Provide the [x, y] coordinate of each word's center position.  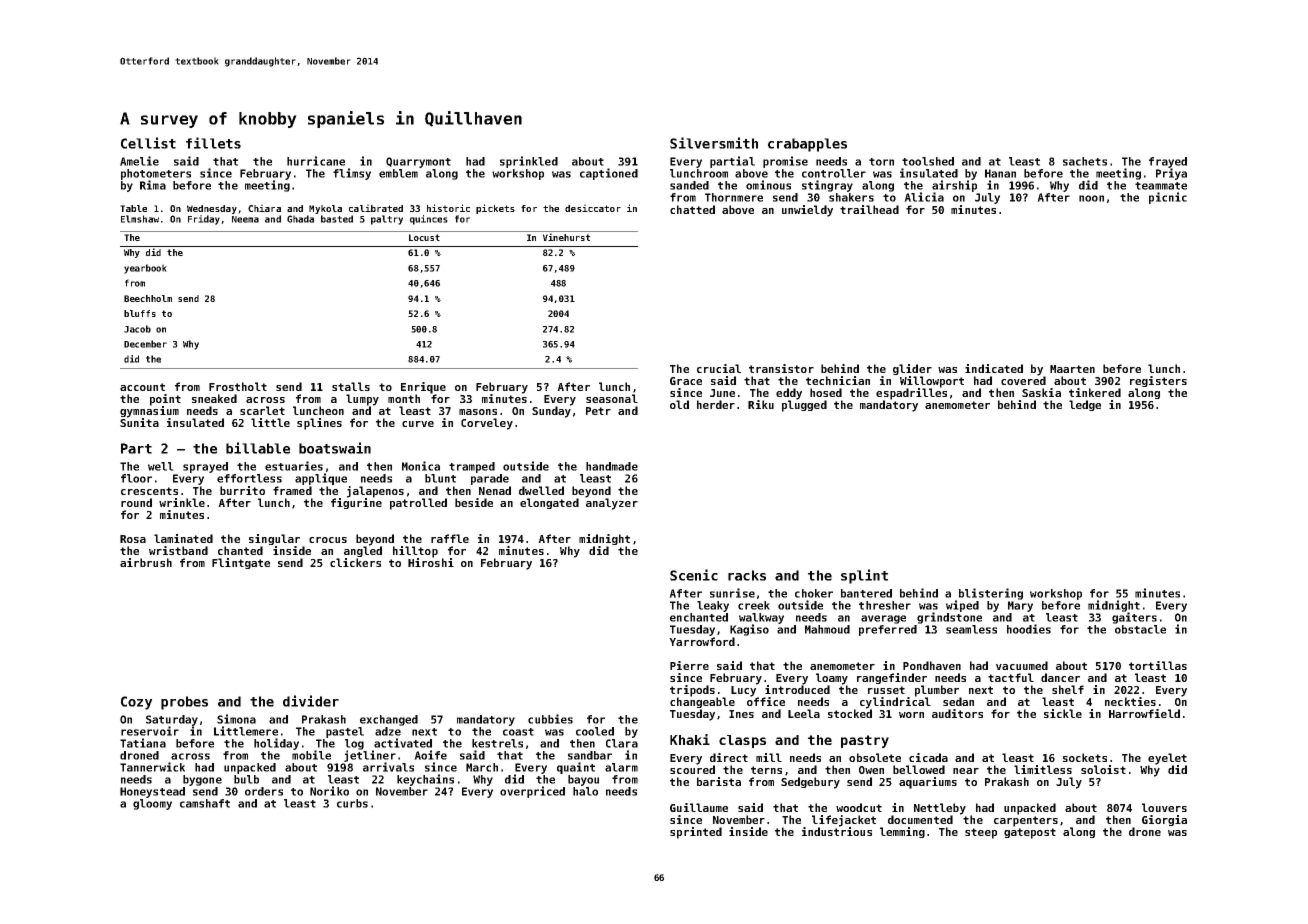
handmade [612, 466]
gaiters [1134, 618]
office [766, 701]
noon [1091, 198]
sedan [958, 701]
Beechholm [148, 298]
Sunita [139, 422]
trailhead [869, 209]
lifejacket [844, 821]
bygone [202, 780]
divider [311, 701]
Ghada [300, 219]
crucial [719, 368]
